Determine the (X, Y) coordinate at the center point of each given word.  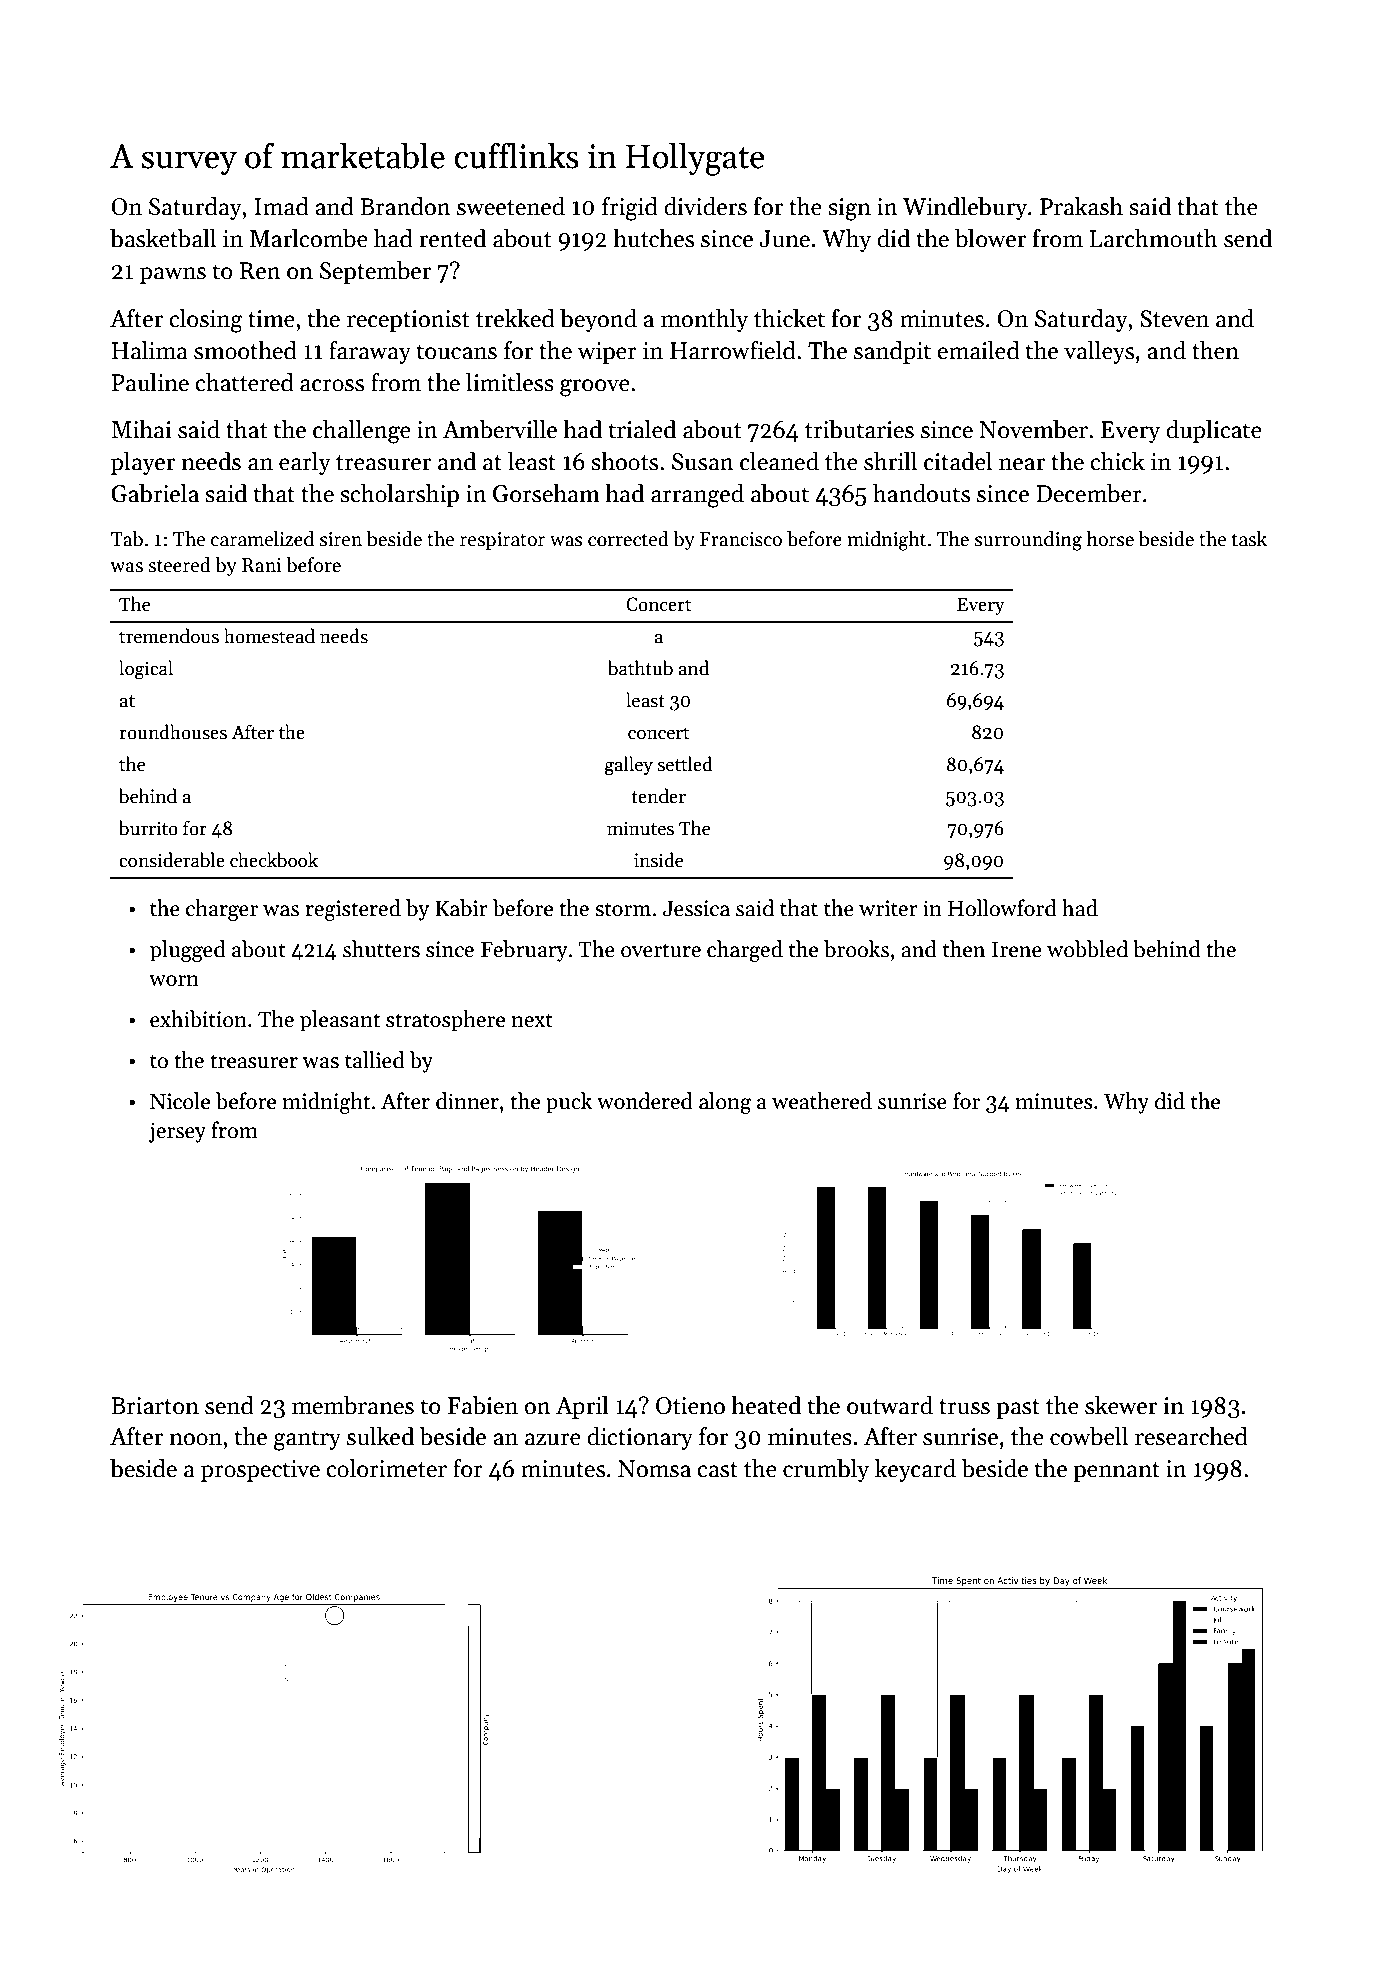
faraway (370, 352)
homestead (269, 636)
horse (1110, 539)
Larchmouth (1154, 238)
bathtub (640, 668)
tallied (375, 1060)
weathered (822, 1101)
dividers (705, 206)
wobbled (1087, 949)
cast (717, 1470)
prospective (260, 1471)
